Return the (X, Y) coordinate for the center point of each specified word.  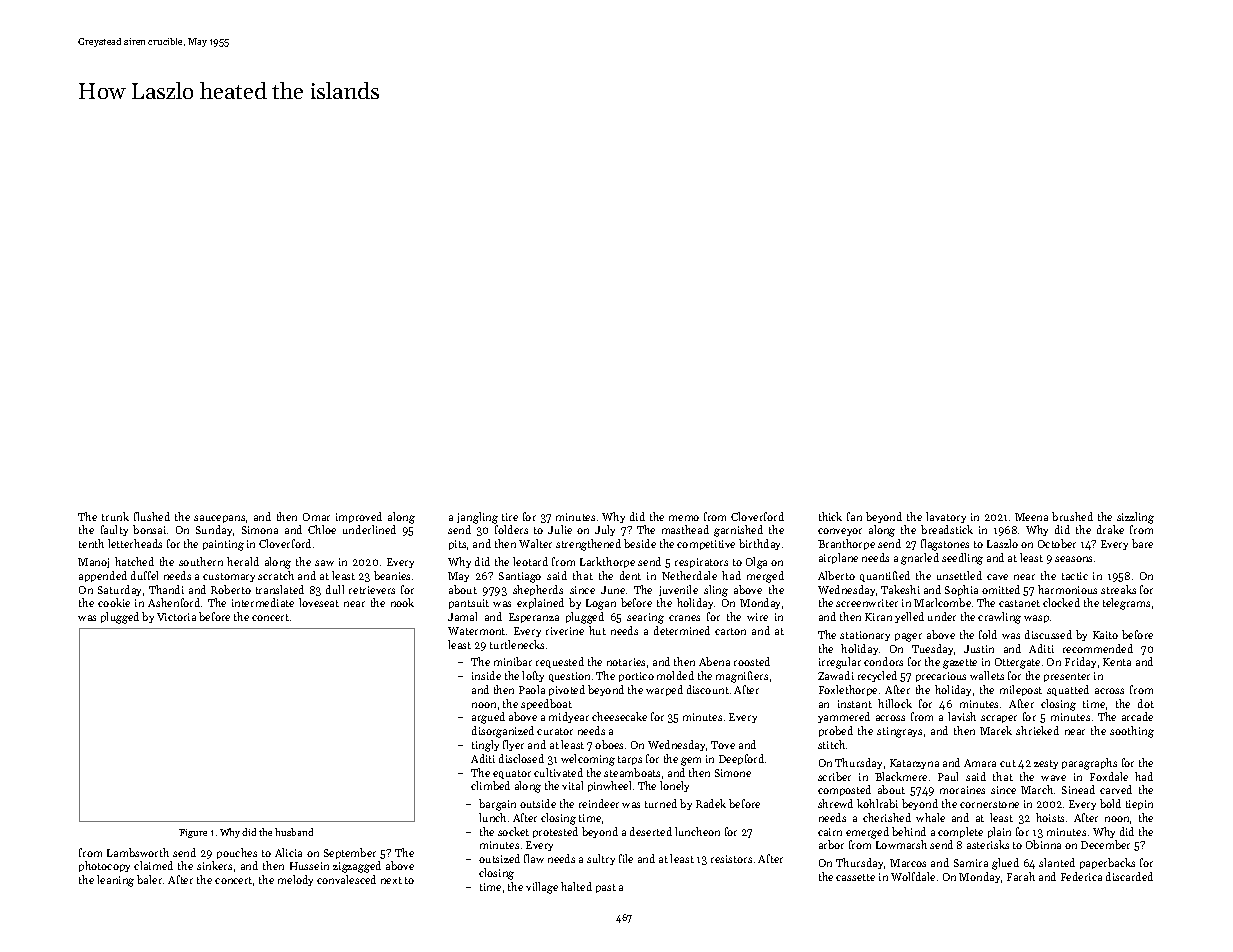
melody (295, 880)
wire (757, 617)
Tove (723, 745)
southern (201, 561)
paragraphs (1089, 764)
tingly (485, 746)
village (542, 888)
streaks (1118, 589)
